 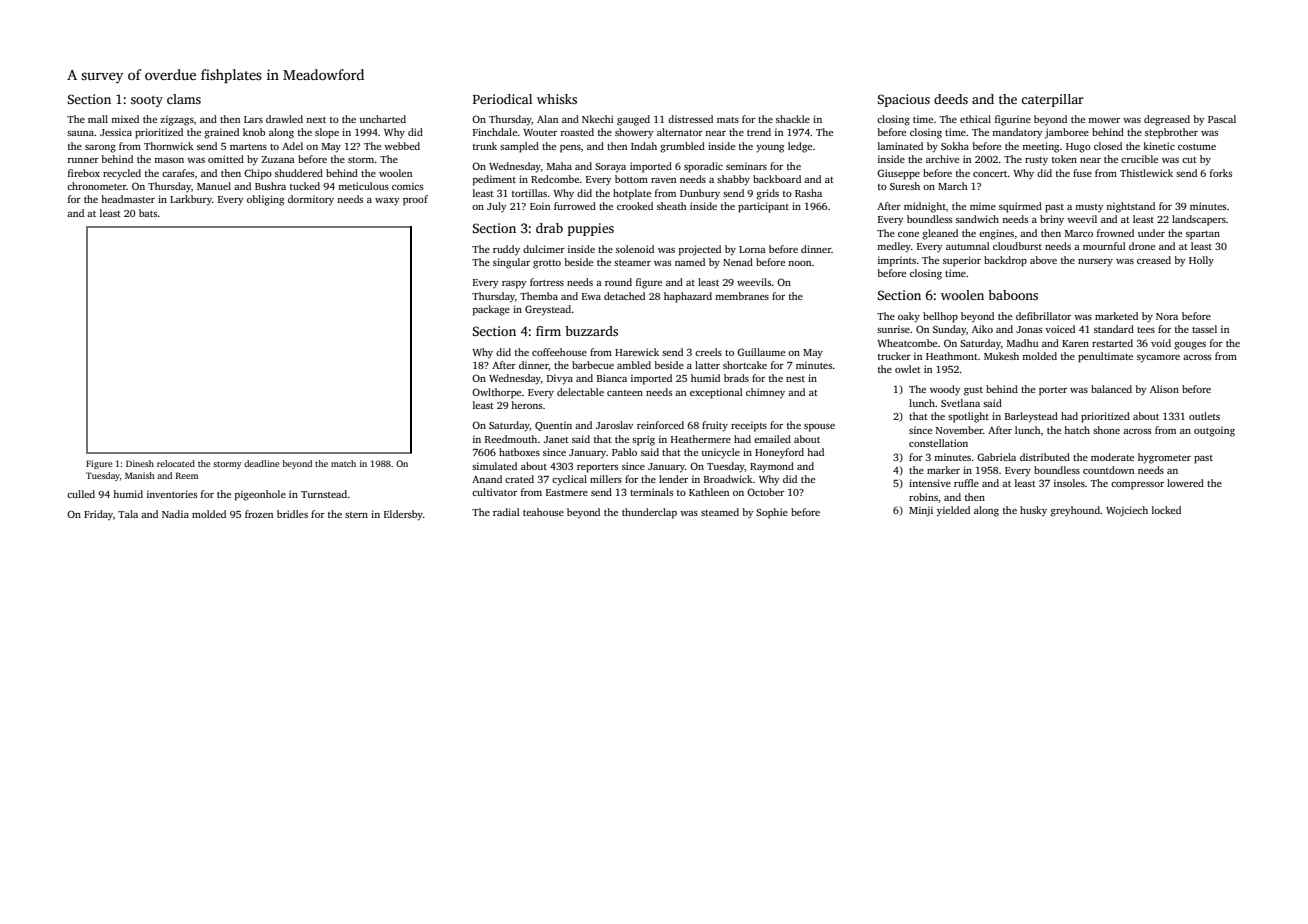 I want to click on deeds, so click(x=951, y=99).
